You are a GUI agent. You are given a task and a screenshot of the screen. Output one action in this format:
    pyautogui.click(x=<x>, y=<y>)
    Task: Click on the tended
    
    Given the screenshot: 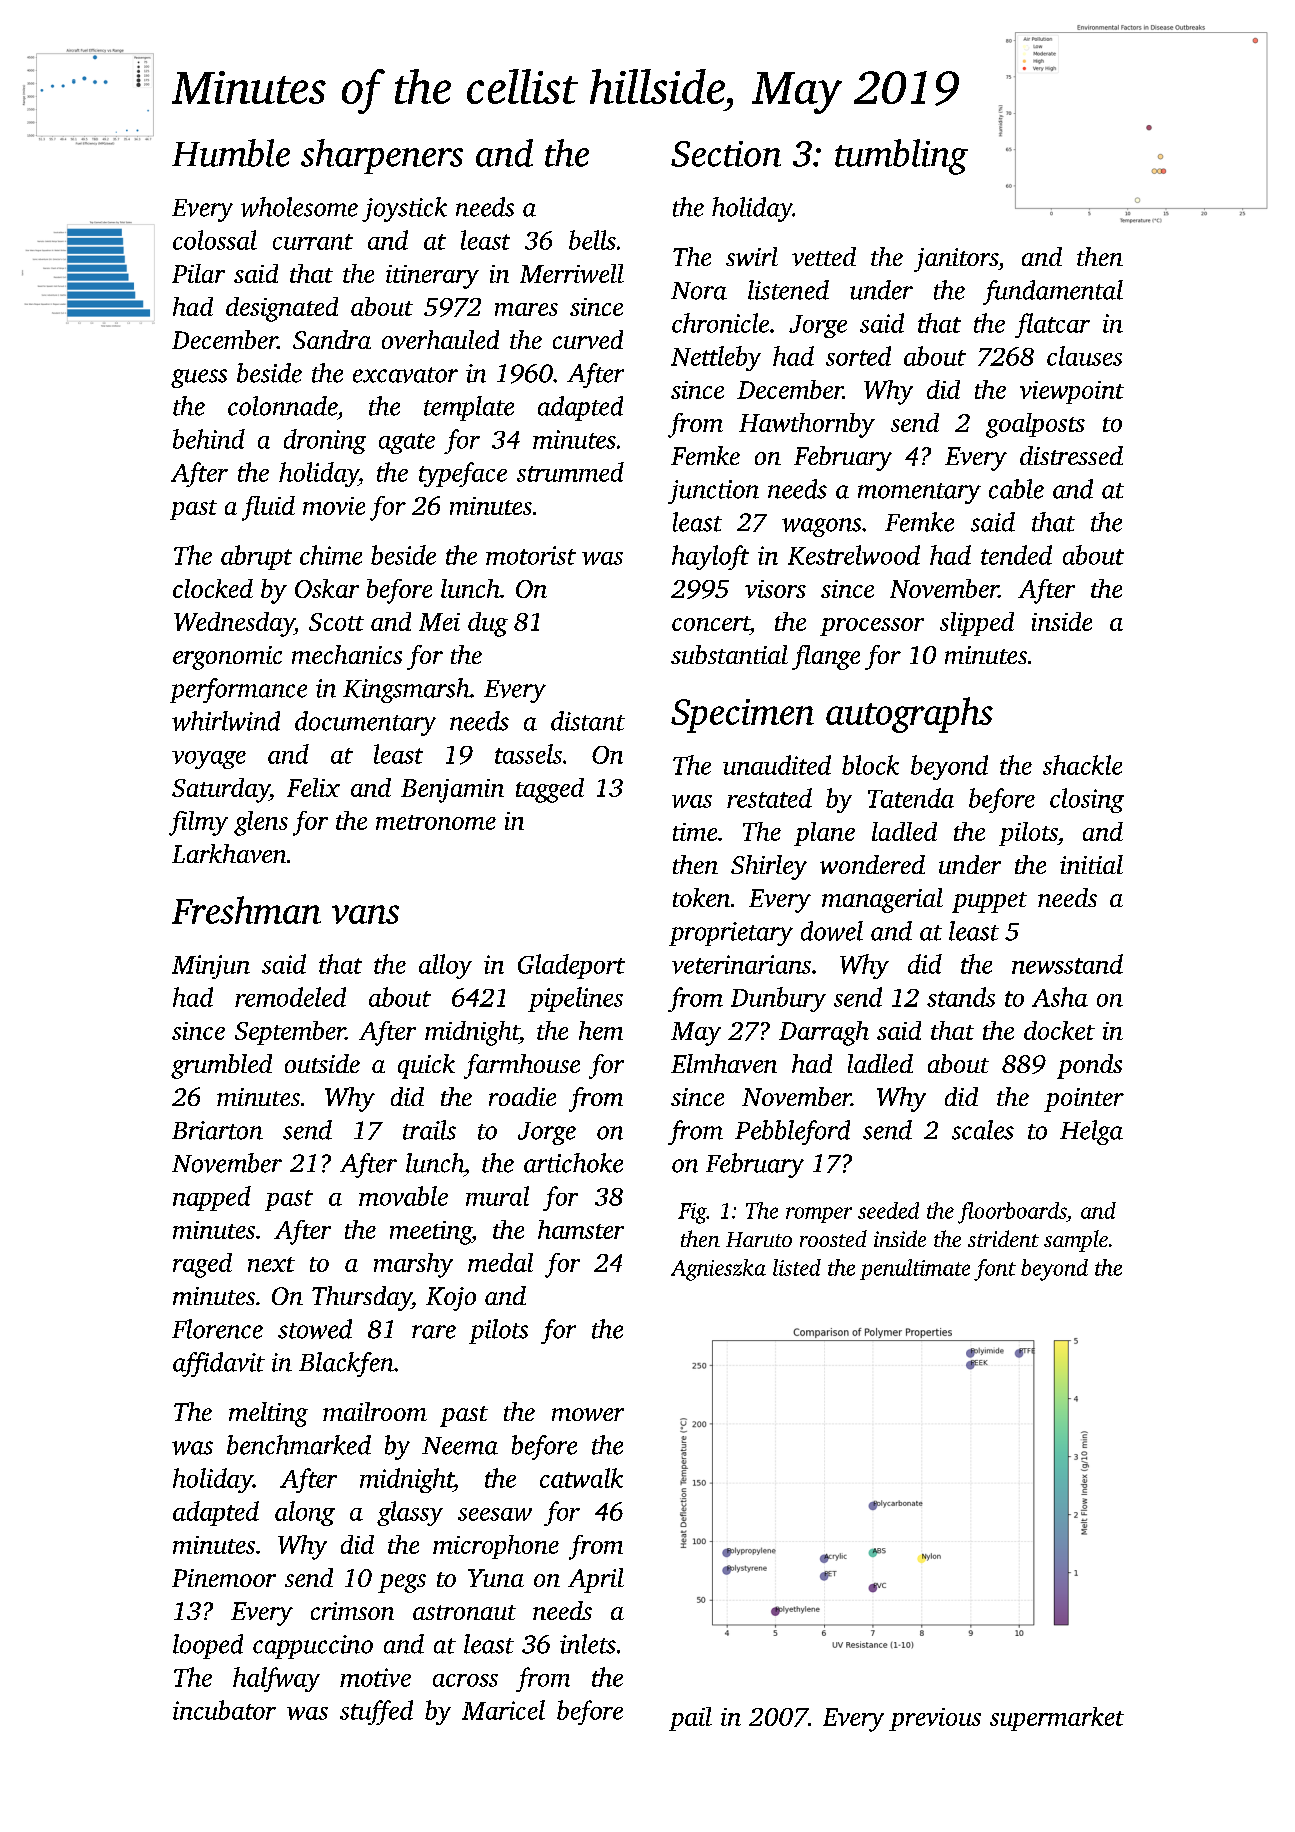 What is the action you would take?
    pyautogui.click(x=1016, y=555)
